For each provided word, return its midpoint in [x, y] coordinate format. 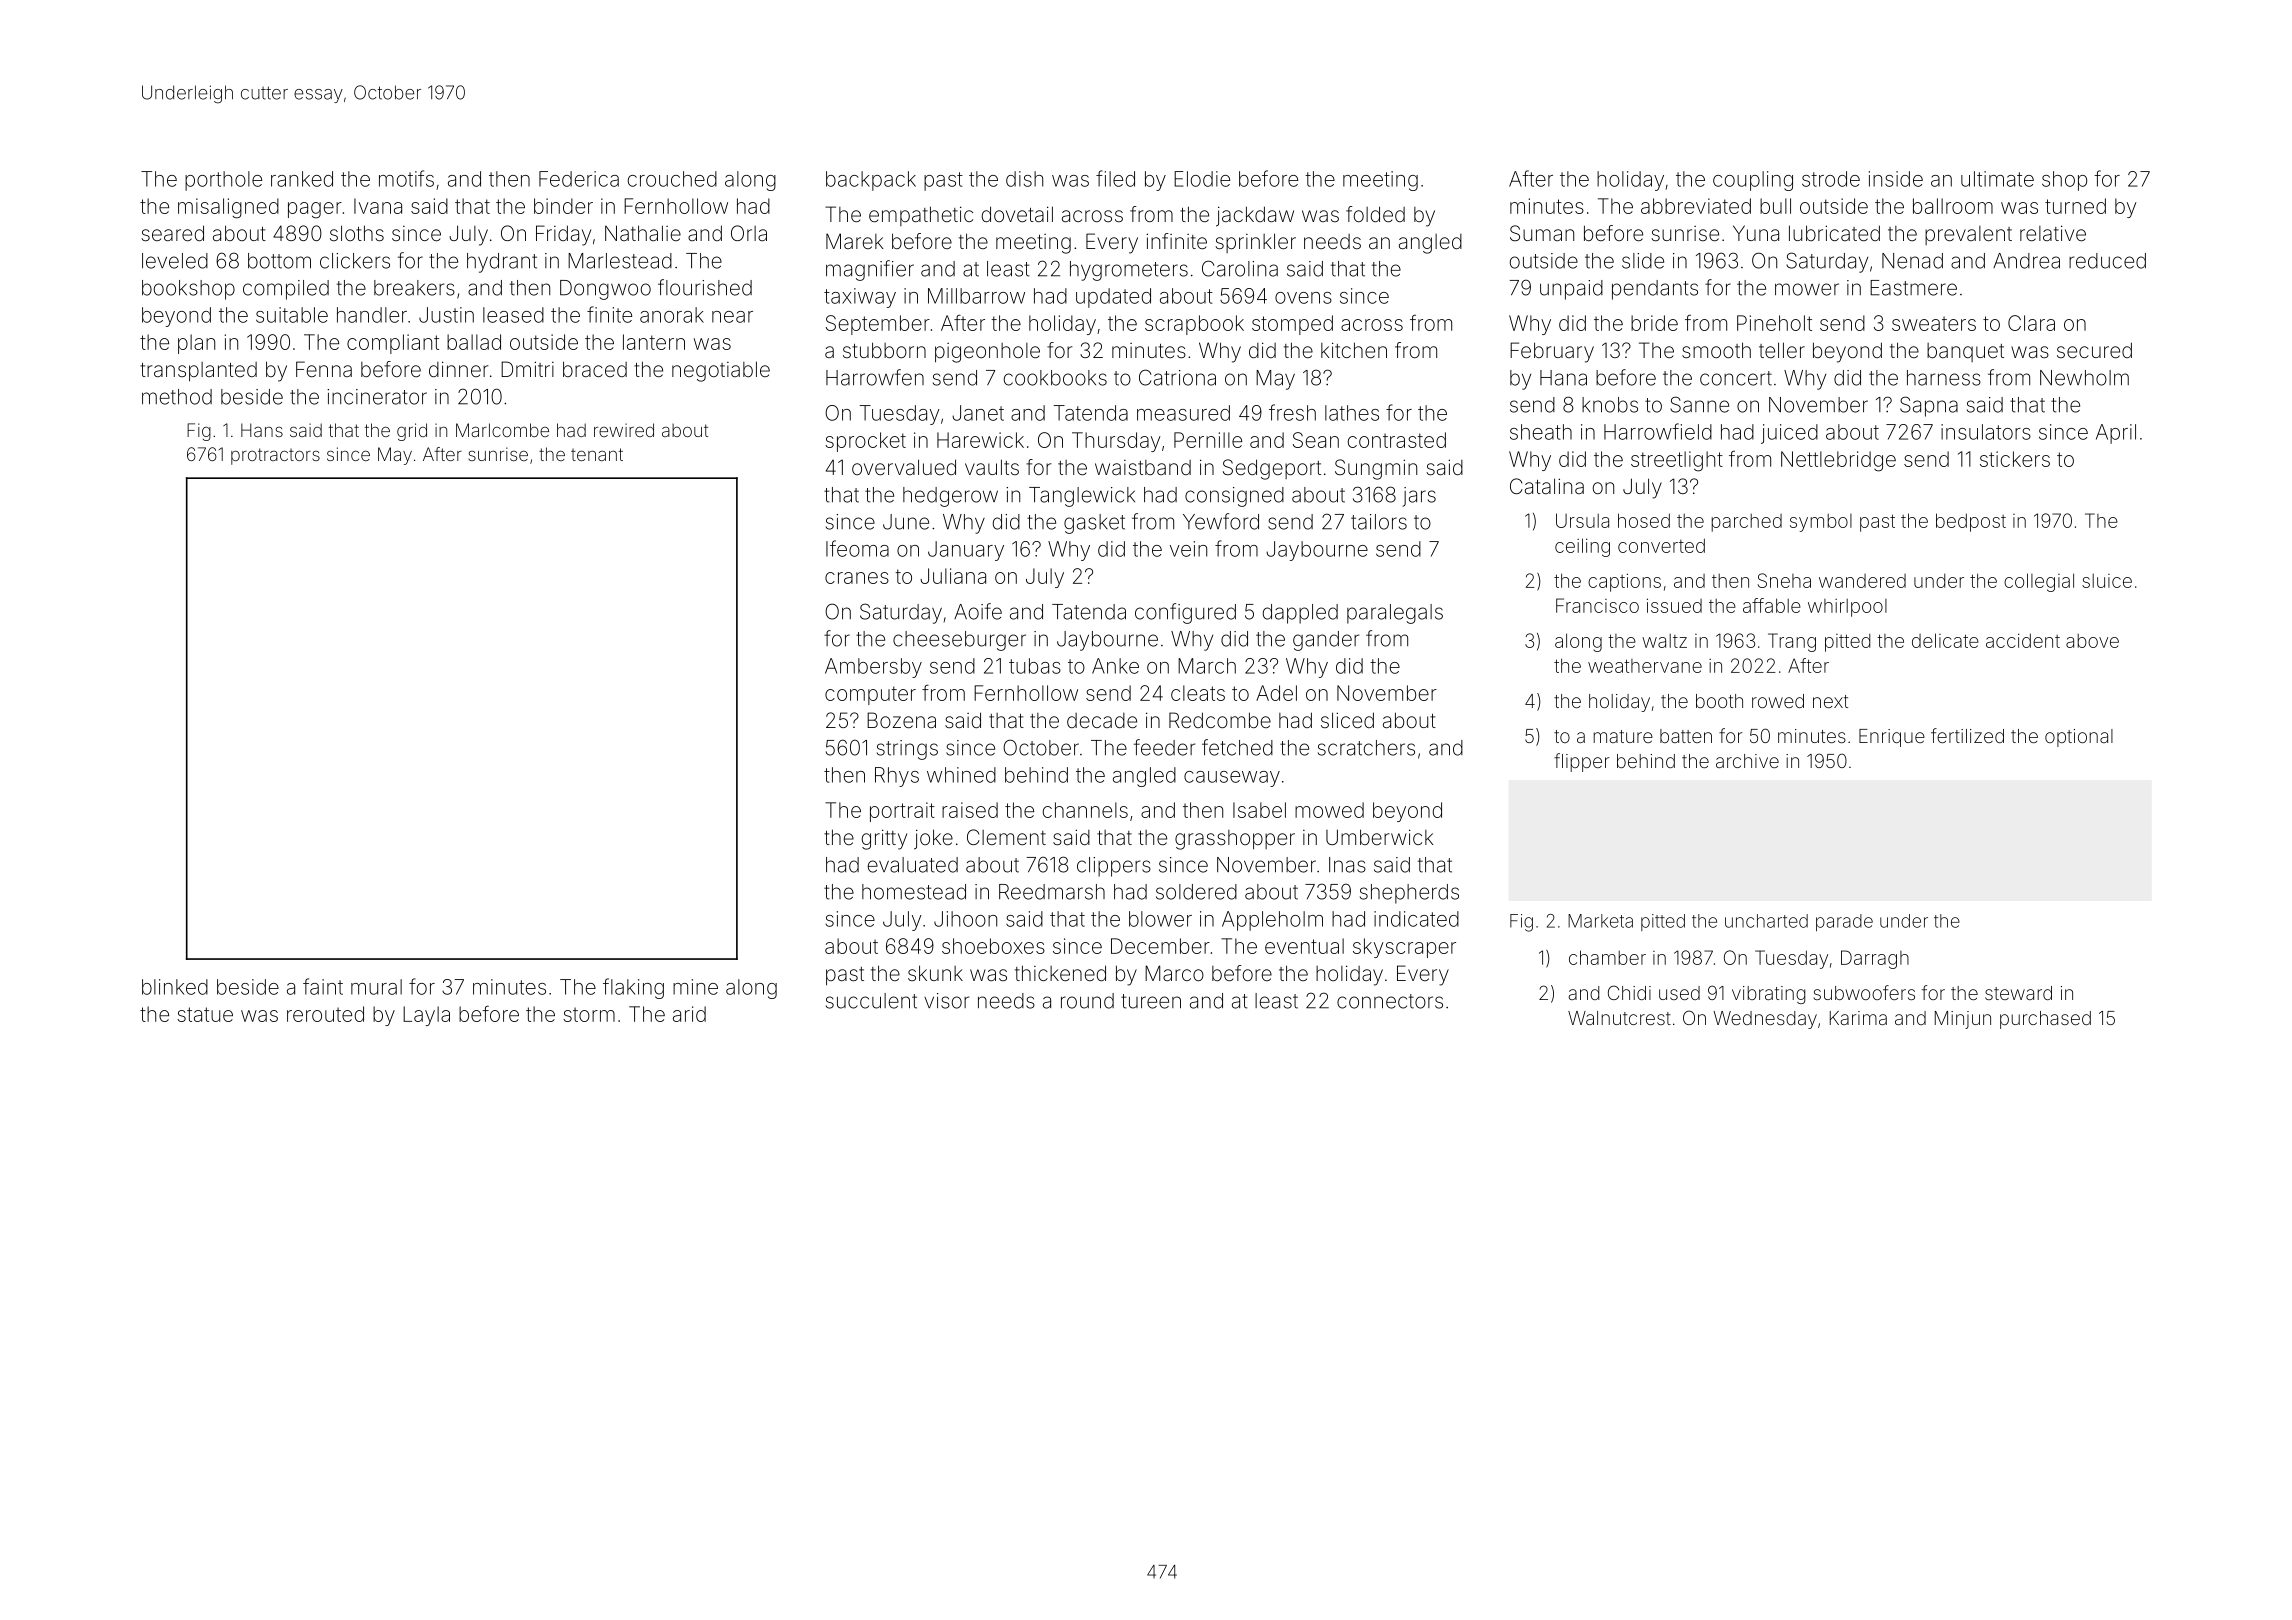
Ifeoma [857, 548]
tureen [1151, 1001]
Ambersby [873, 668]
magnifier [870, 270]
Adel [1276, 693]
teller [1782, 350]
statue [205, 1014]
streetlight [1677, 461]
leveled [175, 261]
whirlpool [1847, 608]
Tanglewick [1082, 497]
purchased [2045, 1020]
